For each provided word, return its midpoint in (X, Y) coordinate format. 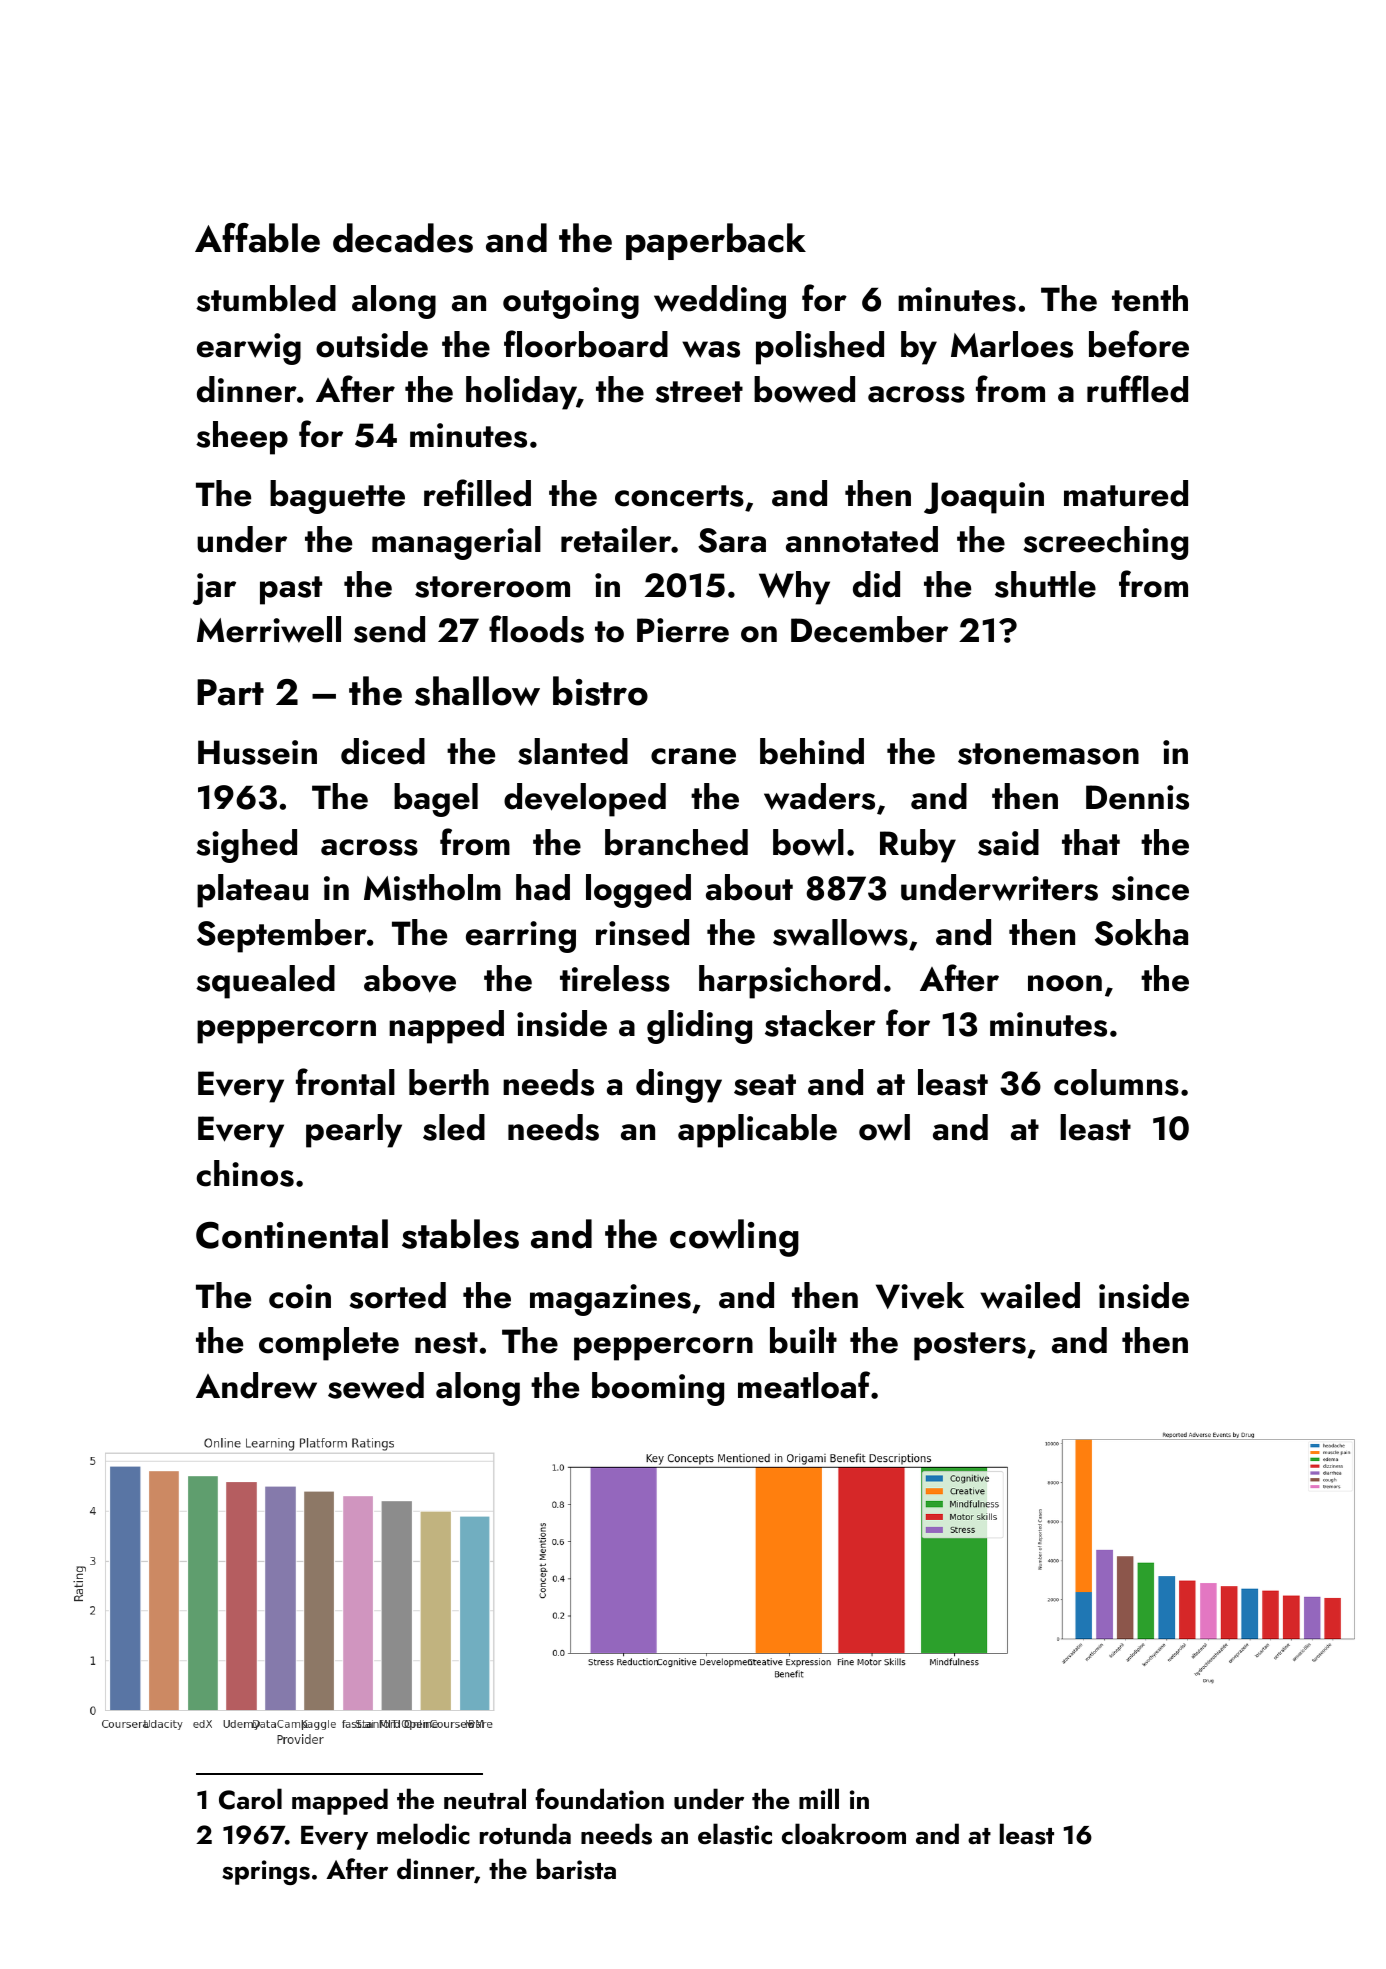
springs (266, 1872)
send (389, 629)
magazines (610, 1300)
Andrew (256, 1385)
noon (1065, 983)
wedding (720, 302)
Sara (732, 540)
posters (970, 1346)
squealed (265, 982)
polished (820, 348)
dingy (679, 1086)
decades (403, 238)
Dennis (1137, 797)
